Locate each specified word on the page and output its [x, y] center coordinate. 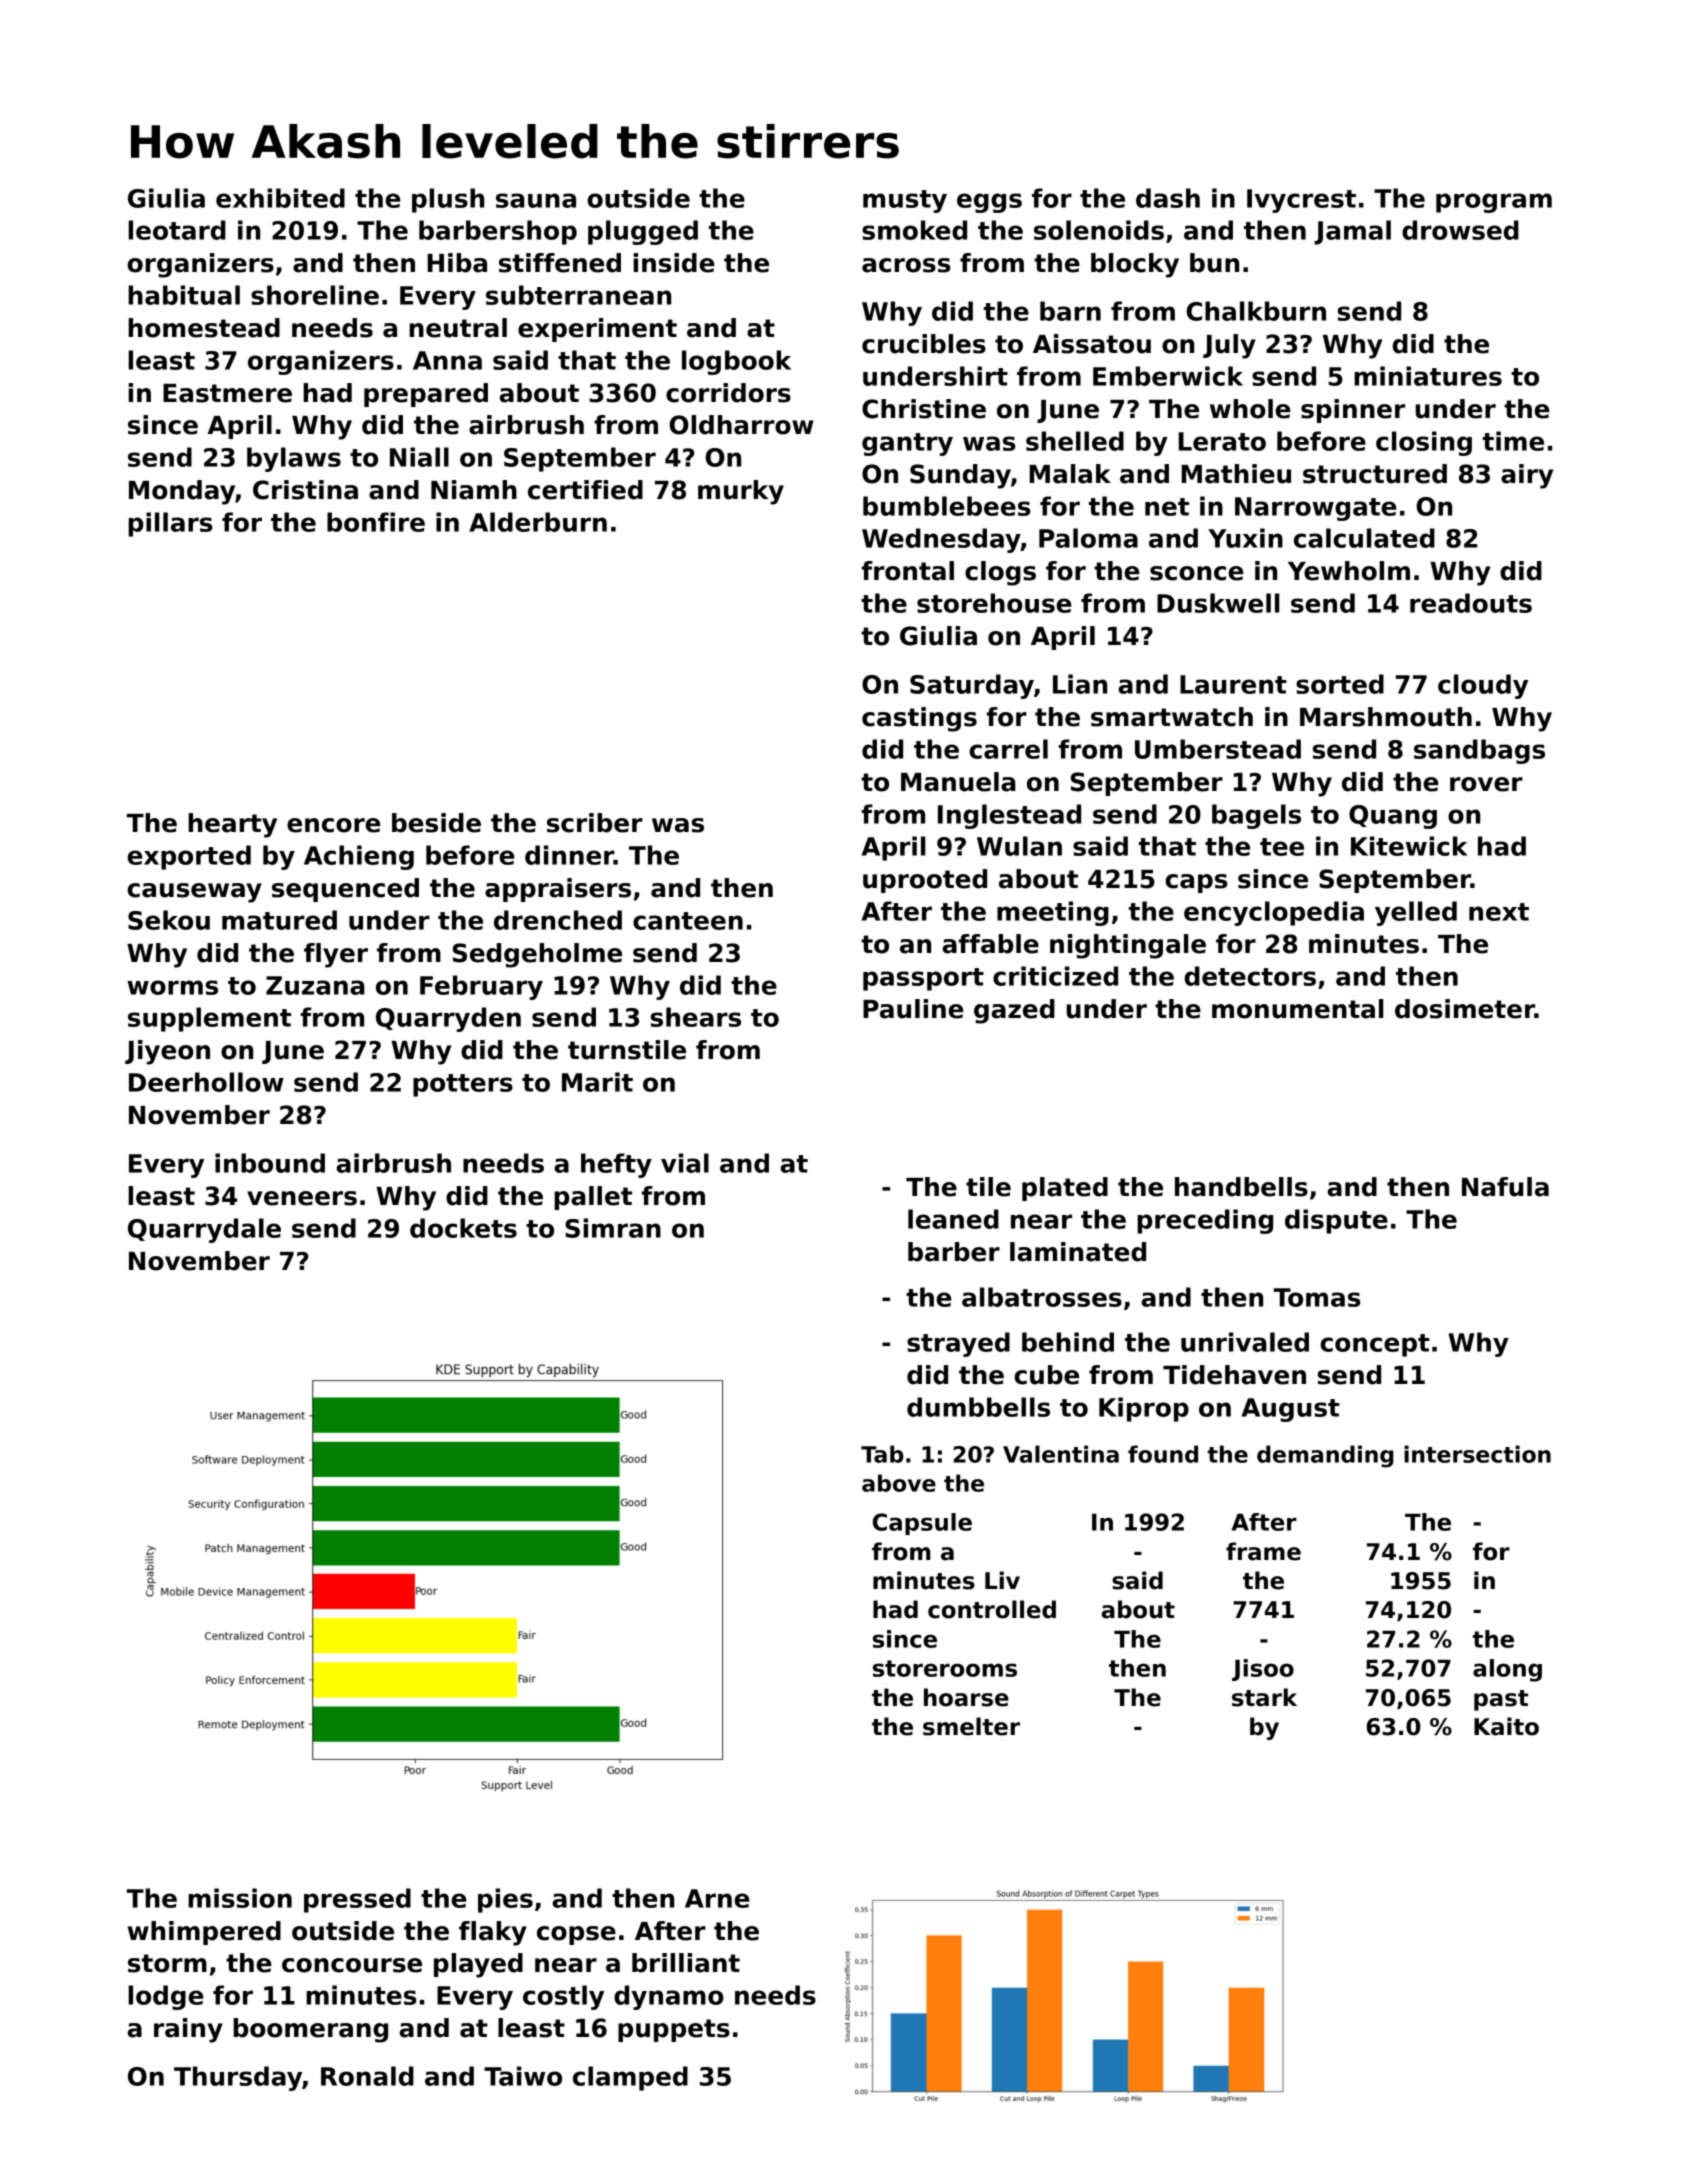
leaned [953, 1219]
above [899, 1483]
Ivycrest [1301, 201]
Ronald [367, 2076]
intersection [1477, 1454]
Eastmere [227, 393]
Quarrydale [204, 1230]
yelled [1416, 913]
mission [240, 1898]
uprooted [925, 881]
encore [334, 825]
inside [674, 263]
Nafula [1505, 1187]
